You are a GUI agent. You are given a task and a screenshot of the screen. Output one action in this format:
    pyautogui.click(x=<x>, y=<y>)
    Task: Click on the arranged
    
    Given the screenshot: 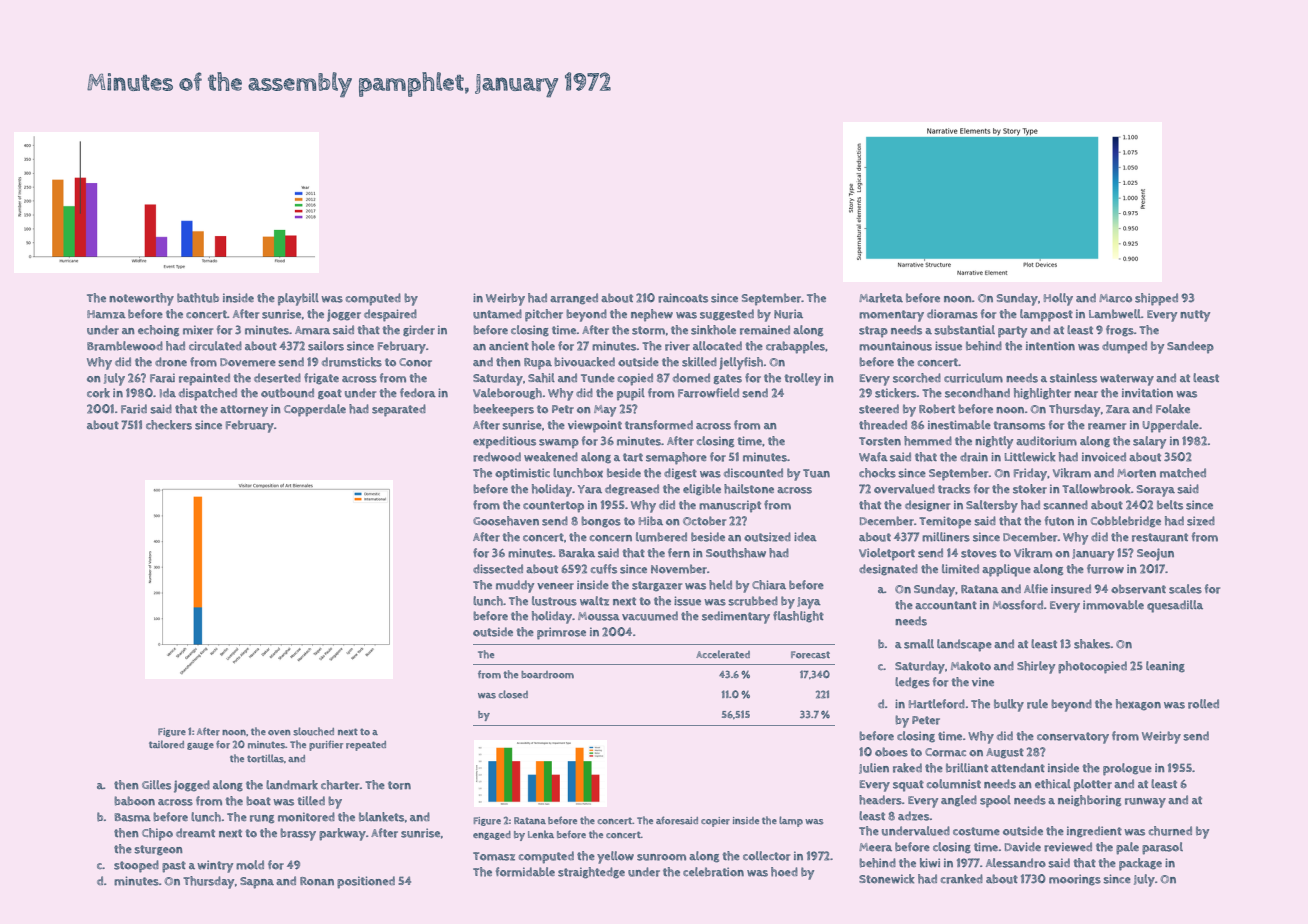 What is the action you would take?
    pyautogui.click(x=574, y=299)
